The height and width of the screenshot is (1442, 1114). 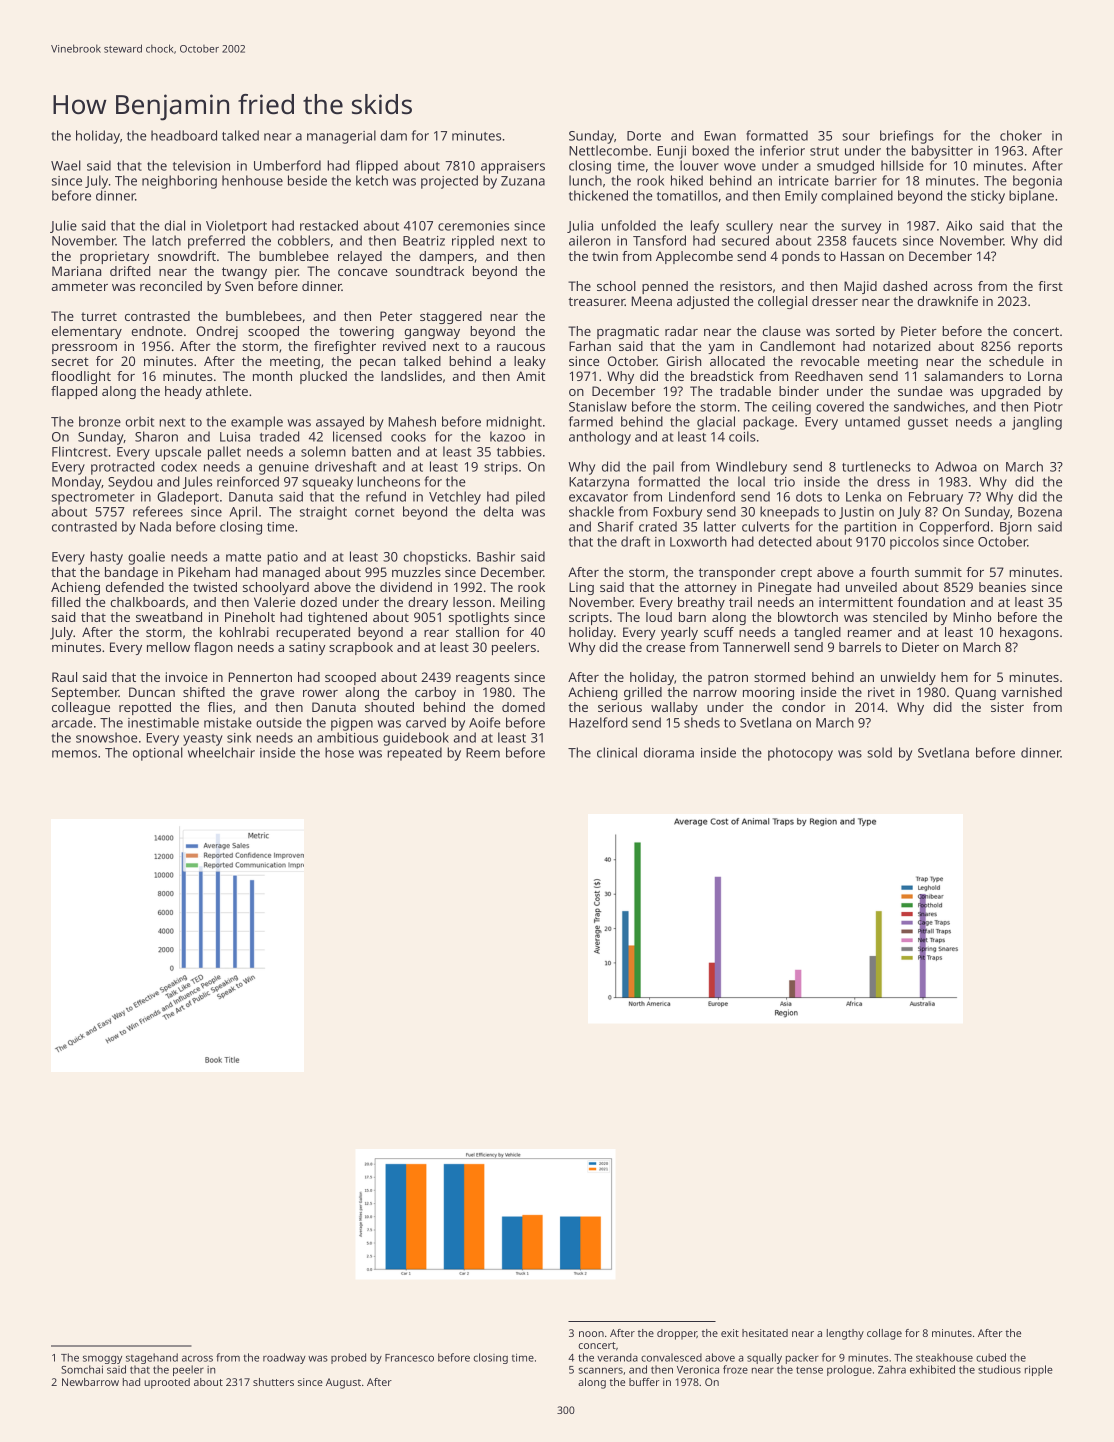 I want to click on choker, so click(x=1021, y=135).
